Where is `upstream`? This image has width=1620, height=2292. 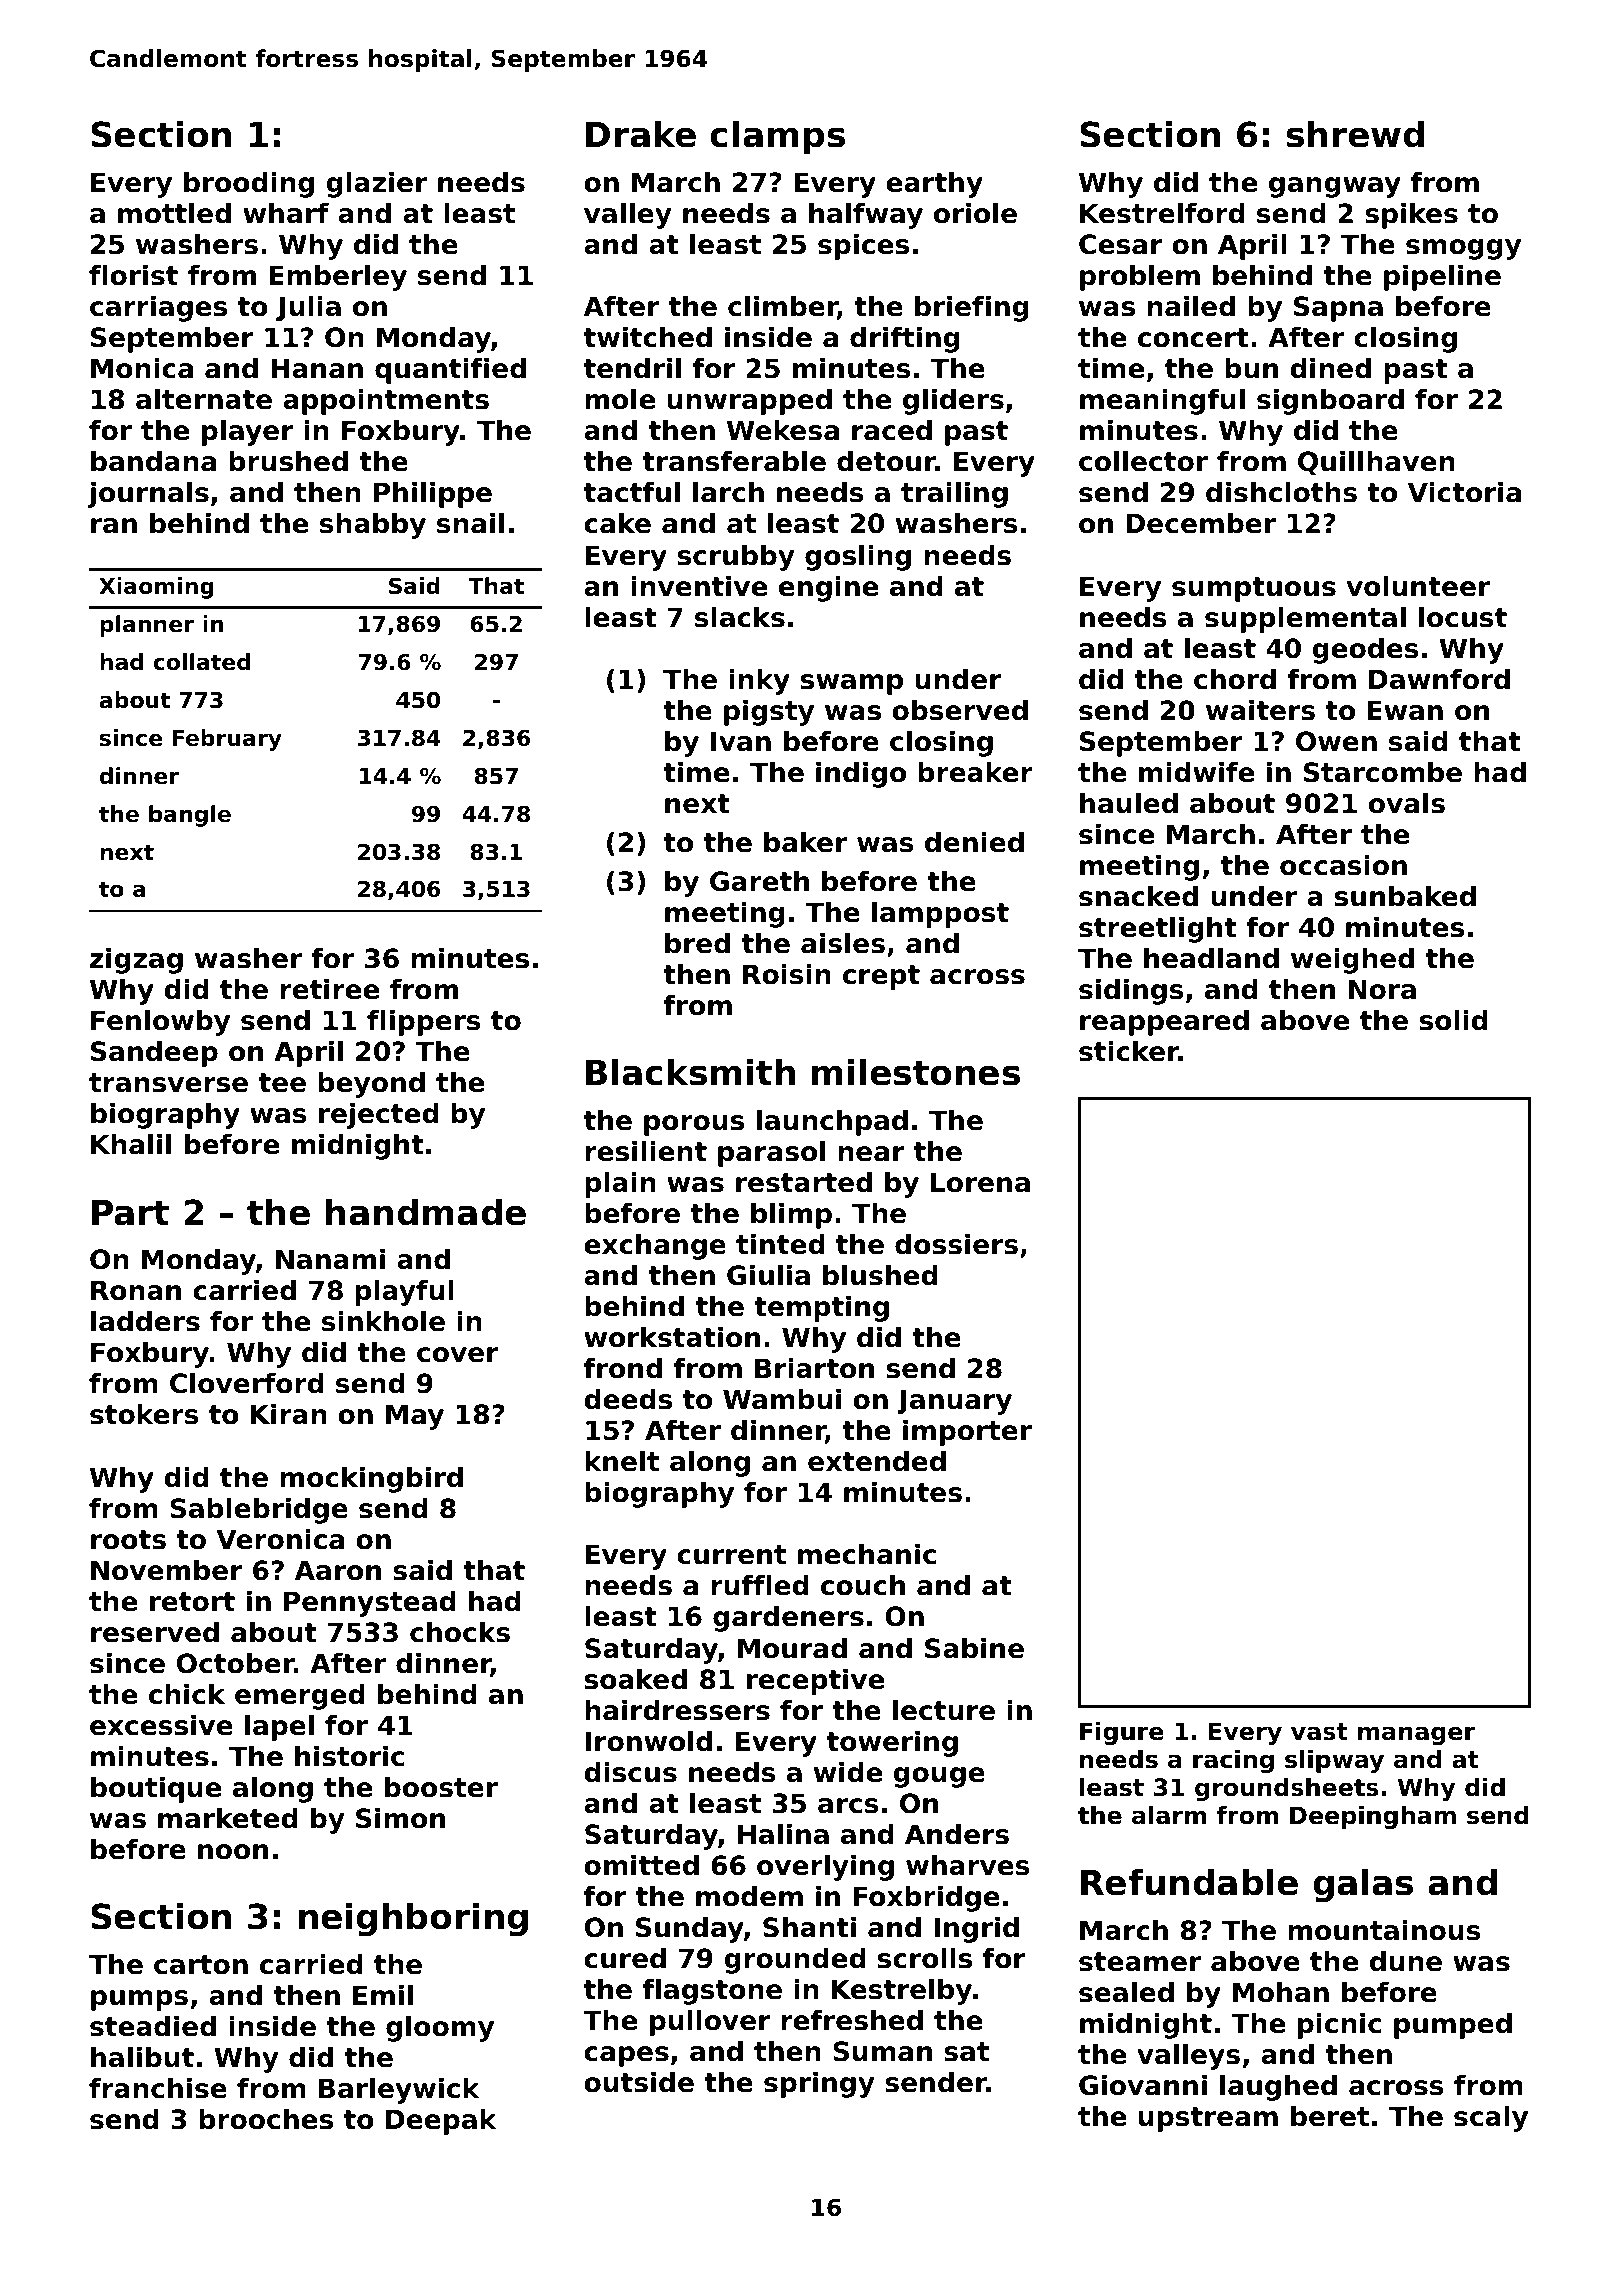
upstream is located at coordinates (1208, 2119).
